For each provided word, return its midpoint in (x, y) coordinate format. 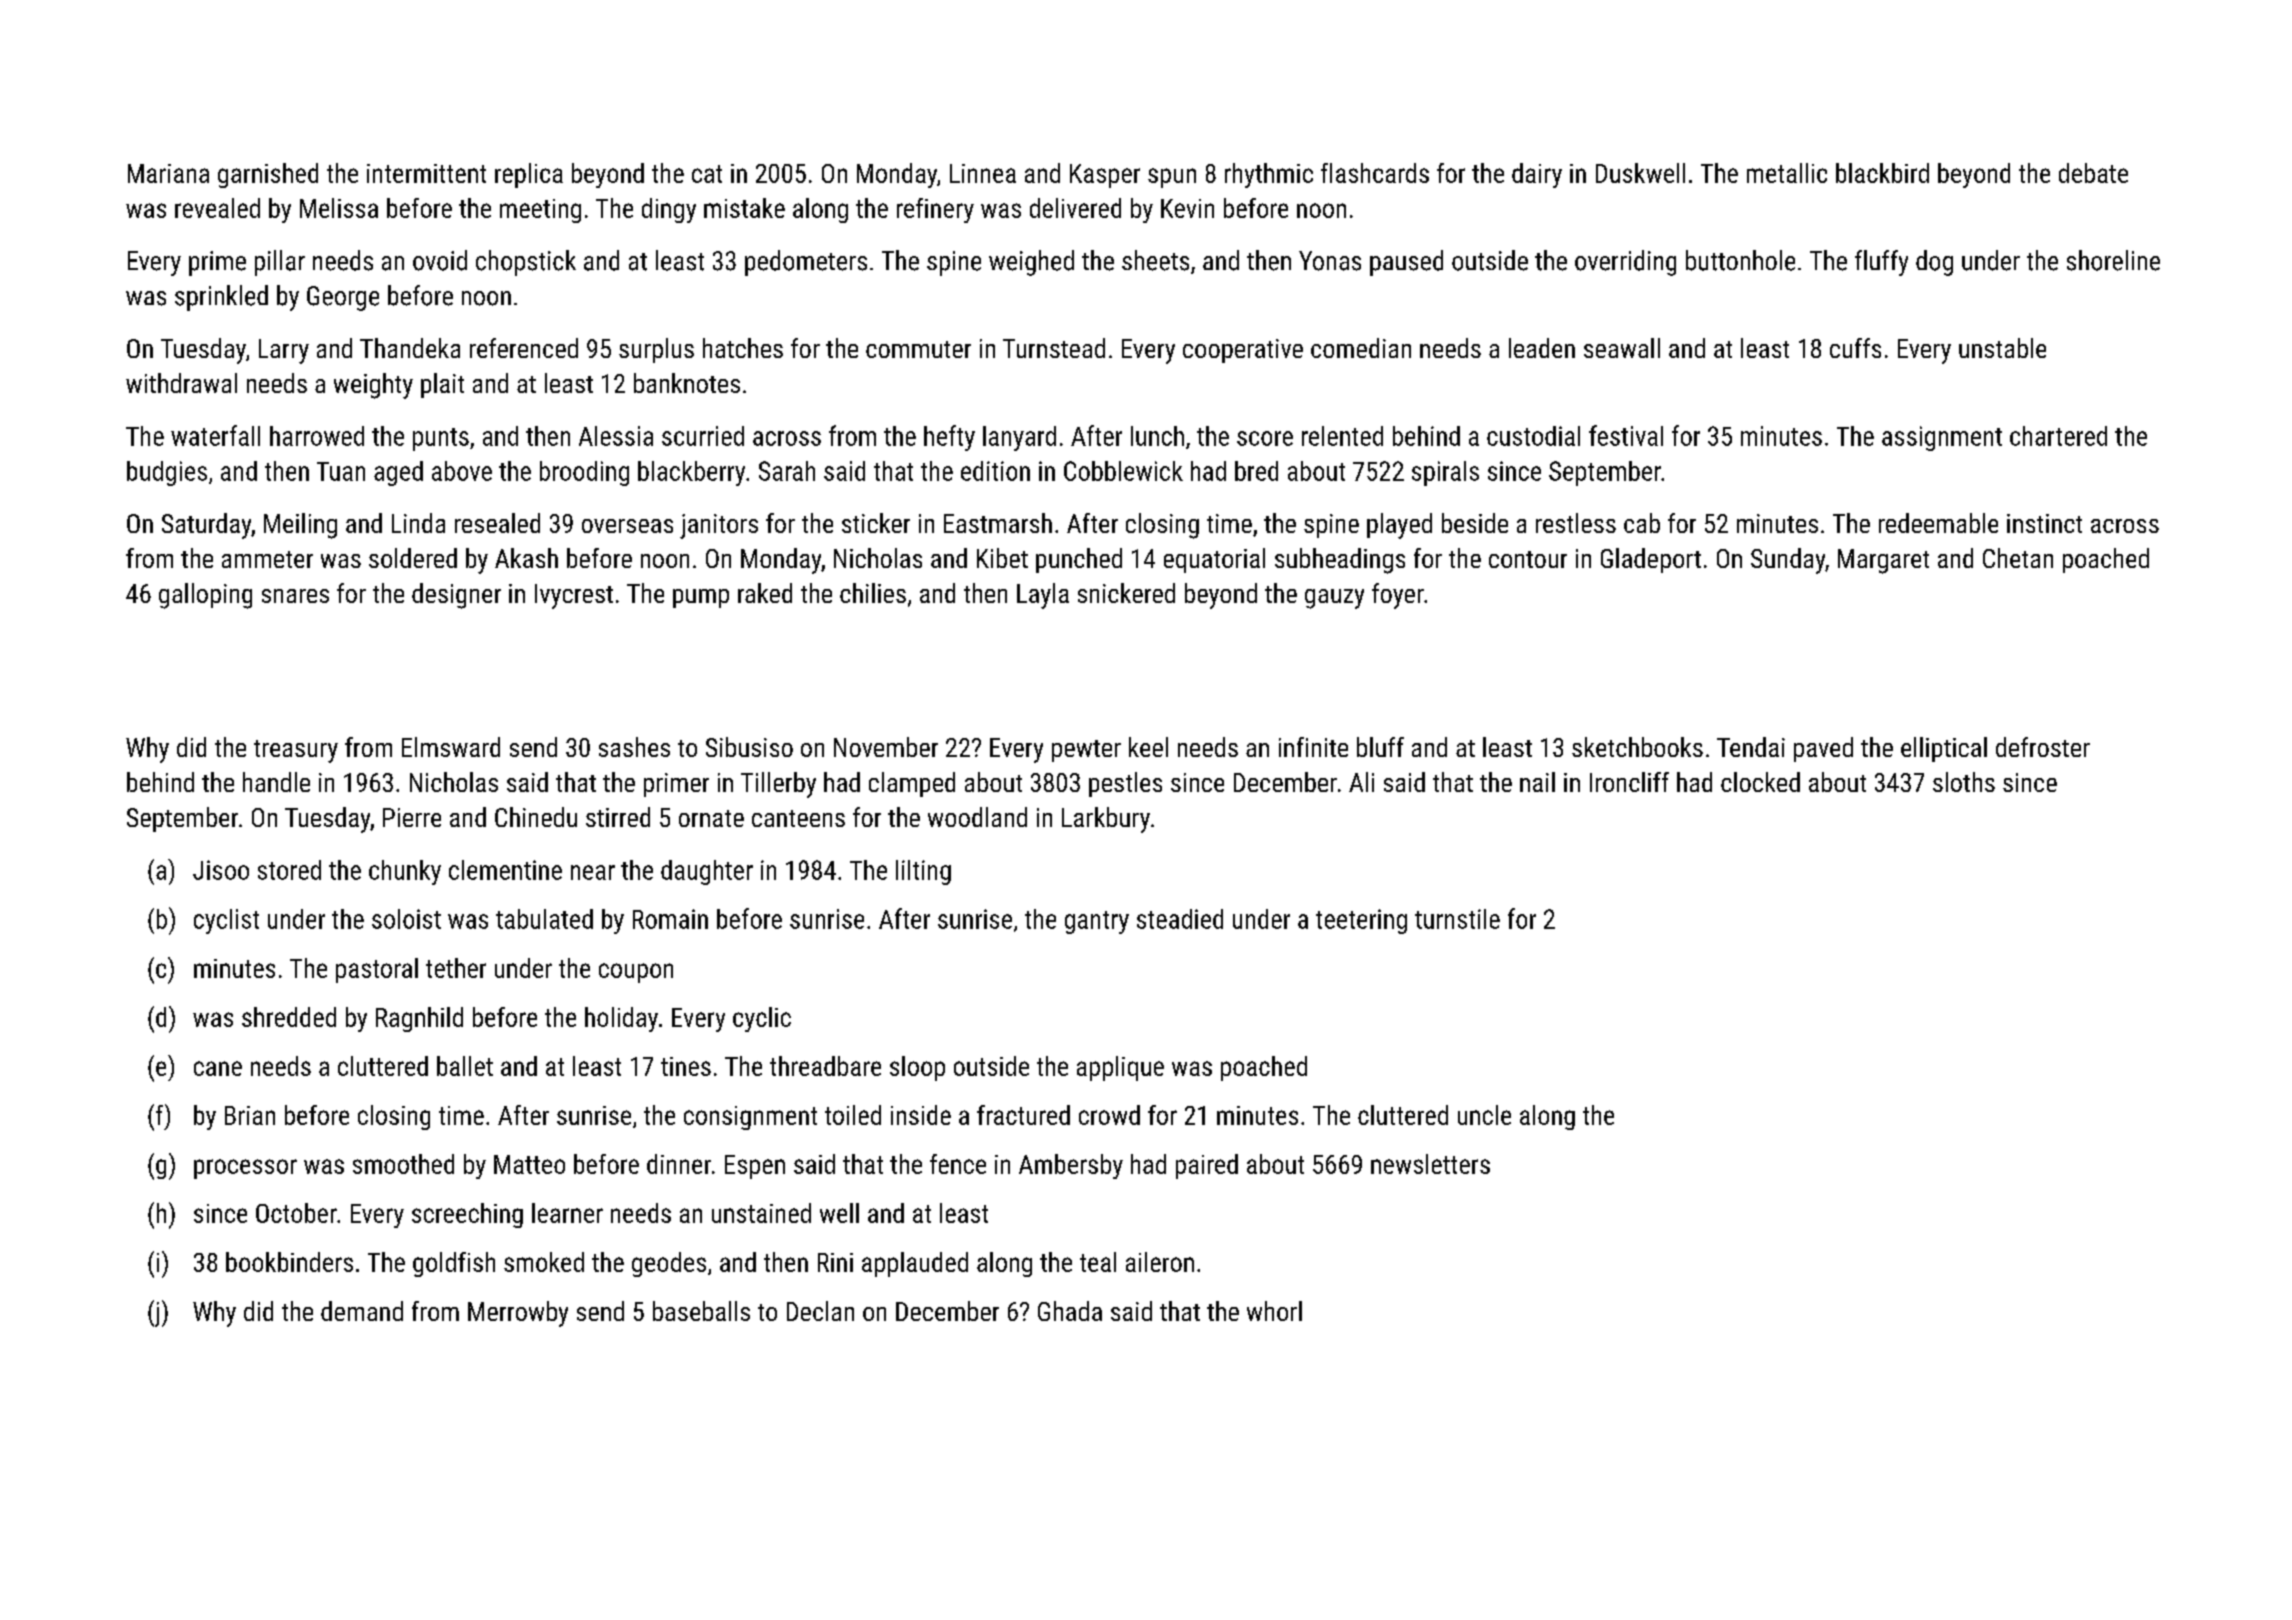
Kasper (1105, 176)
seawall (1622, 348)
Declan (820, 1311)
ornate (711, 818)
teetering (1361, 921)
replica (529, 175)
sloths (1964, 782)
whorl (1274, 1311)
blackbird (1882, 173)
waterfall (215, 435)
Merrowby (518, 1314)
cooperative (1243, 351)
